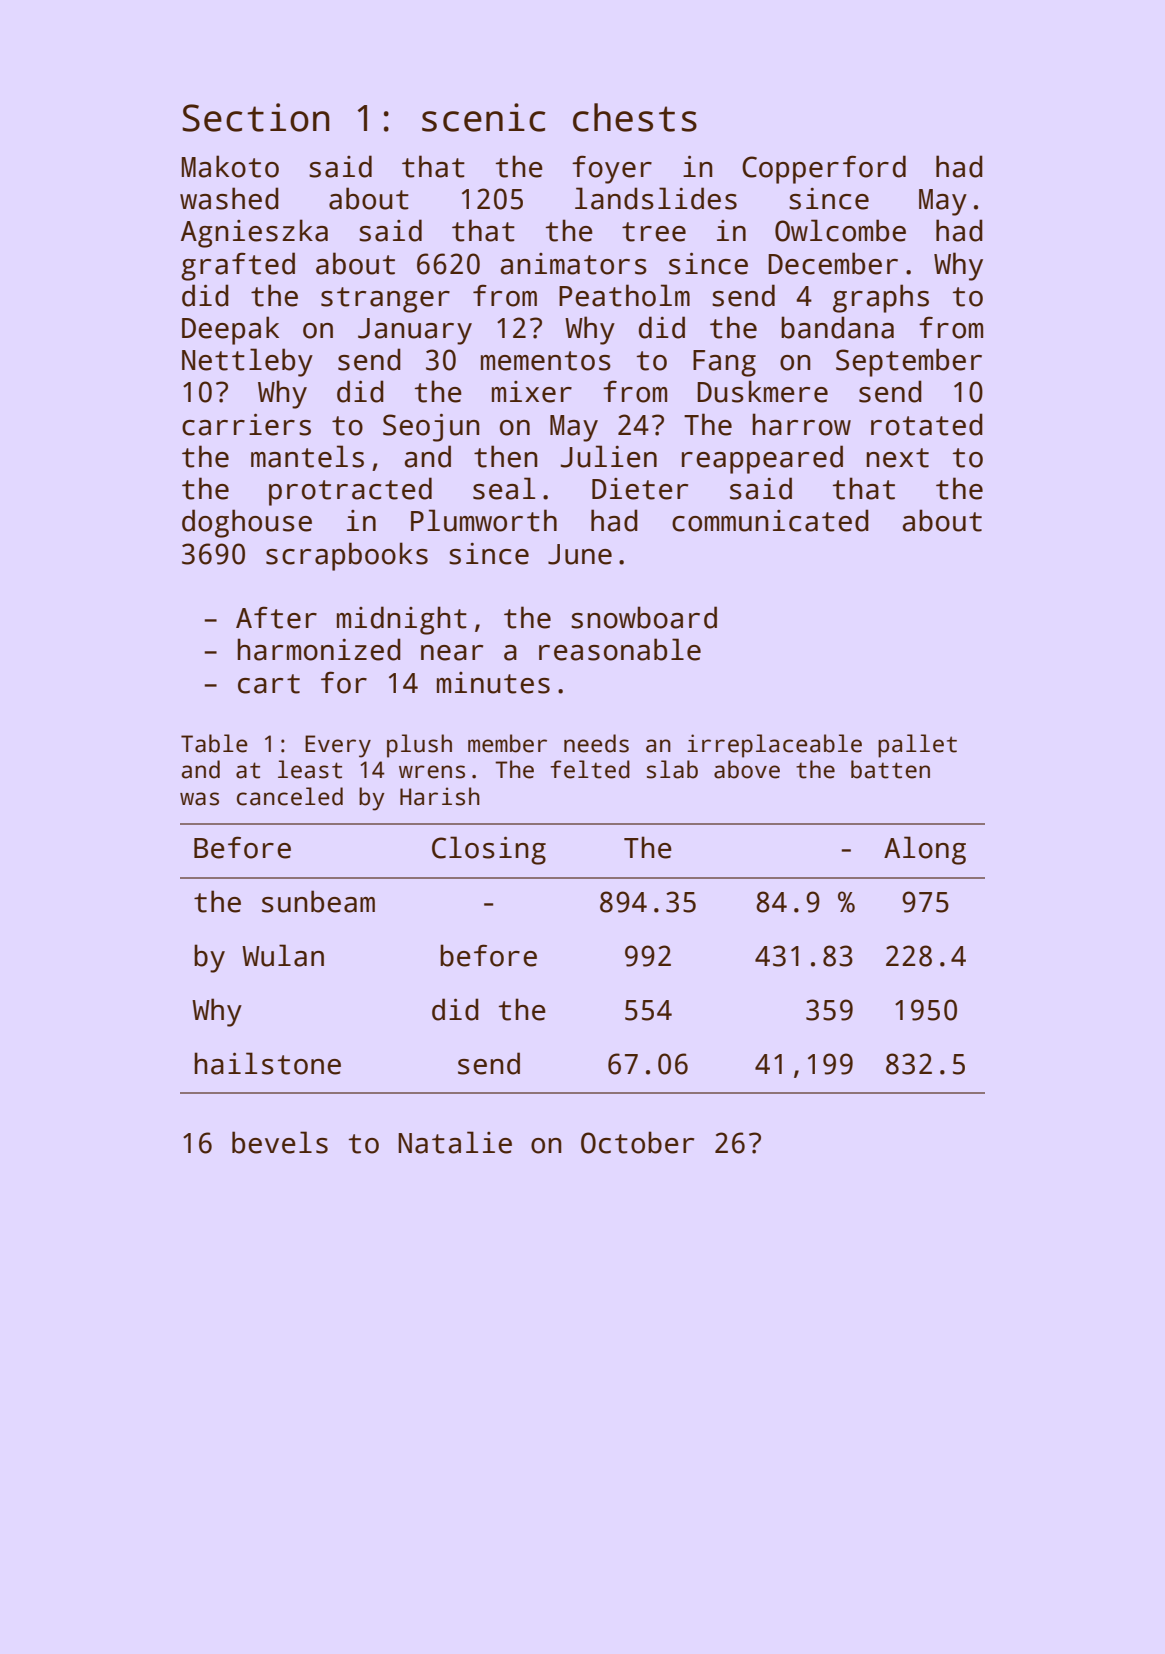 Image resolution: width=1165 pixels, height=1654 pixels. I want to click on Natalie, so click(455, 1142).
